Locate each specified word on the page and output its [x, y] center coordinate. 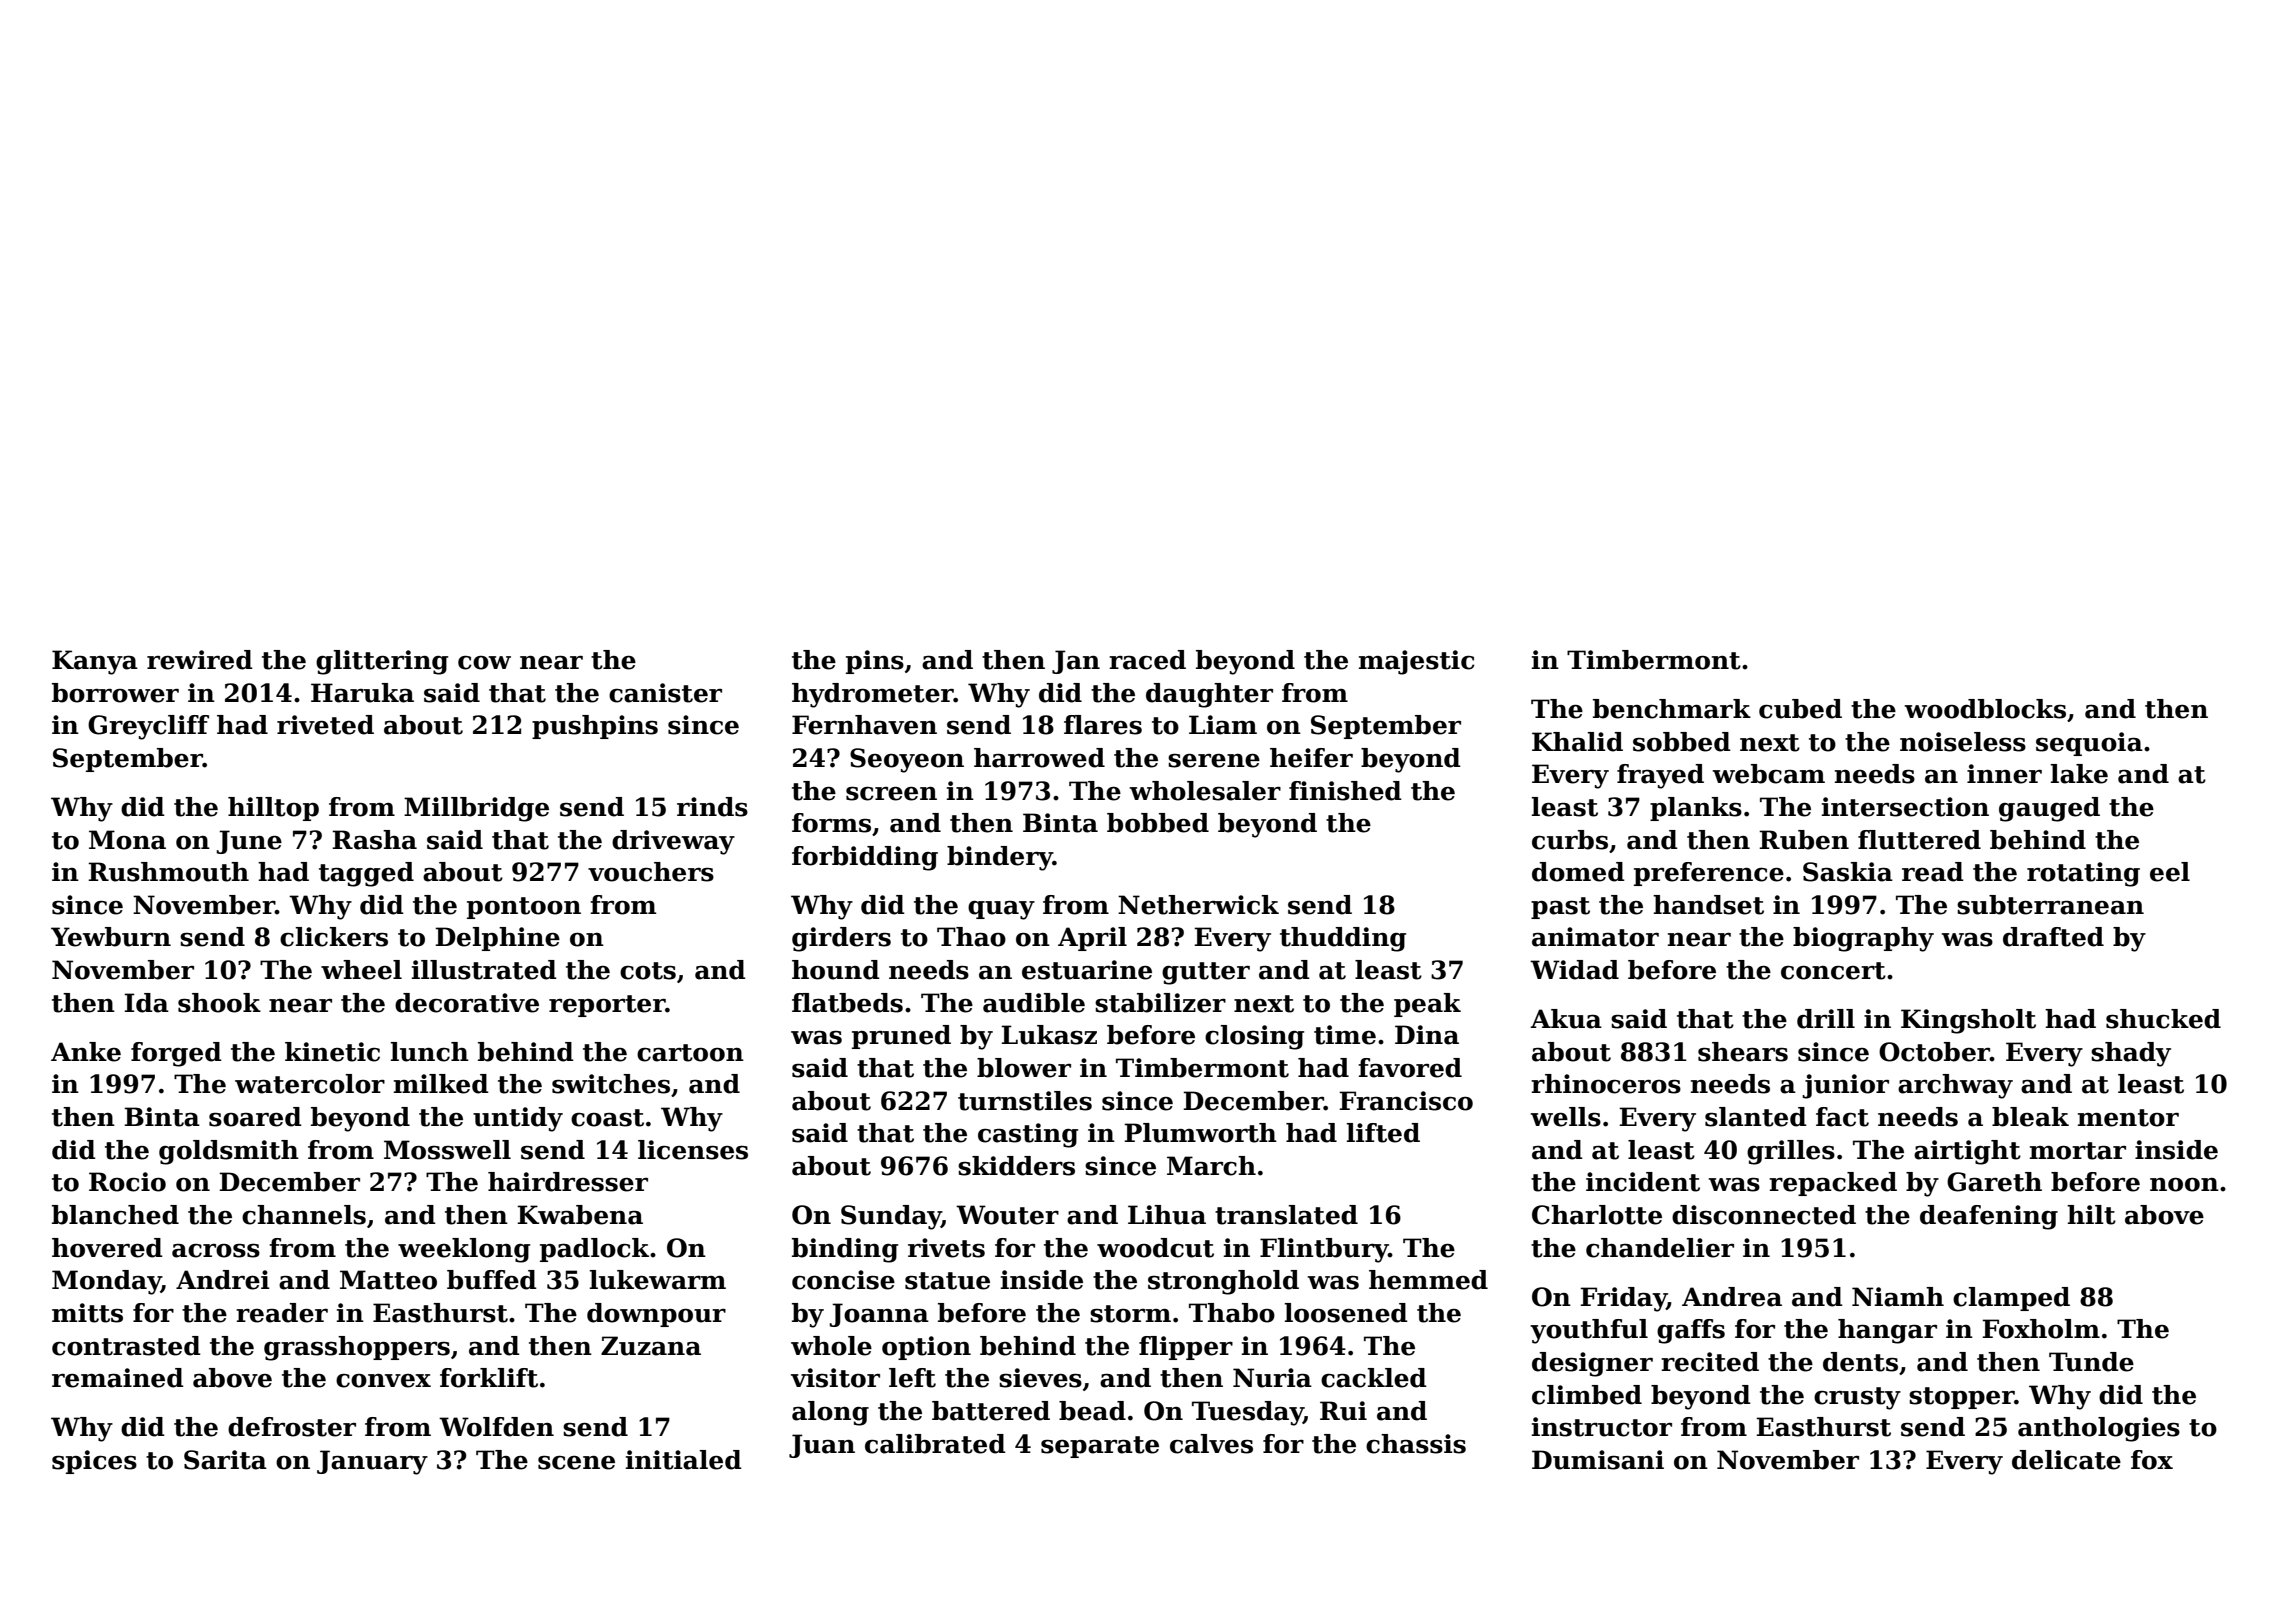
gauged [2049, 809]
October [1934, 1052]
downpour [656, 1315]
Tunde [2091, 1362]
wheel [361, 970]
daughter [1209, 695]
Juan [822, 1446]
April [1092, 939]
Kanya [95, 662]
